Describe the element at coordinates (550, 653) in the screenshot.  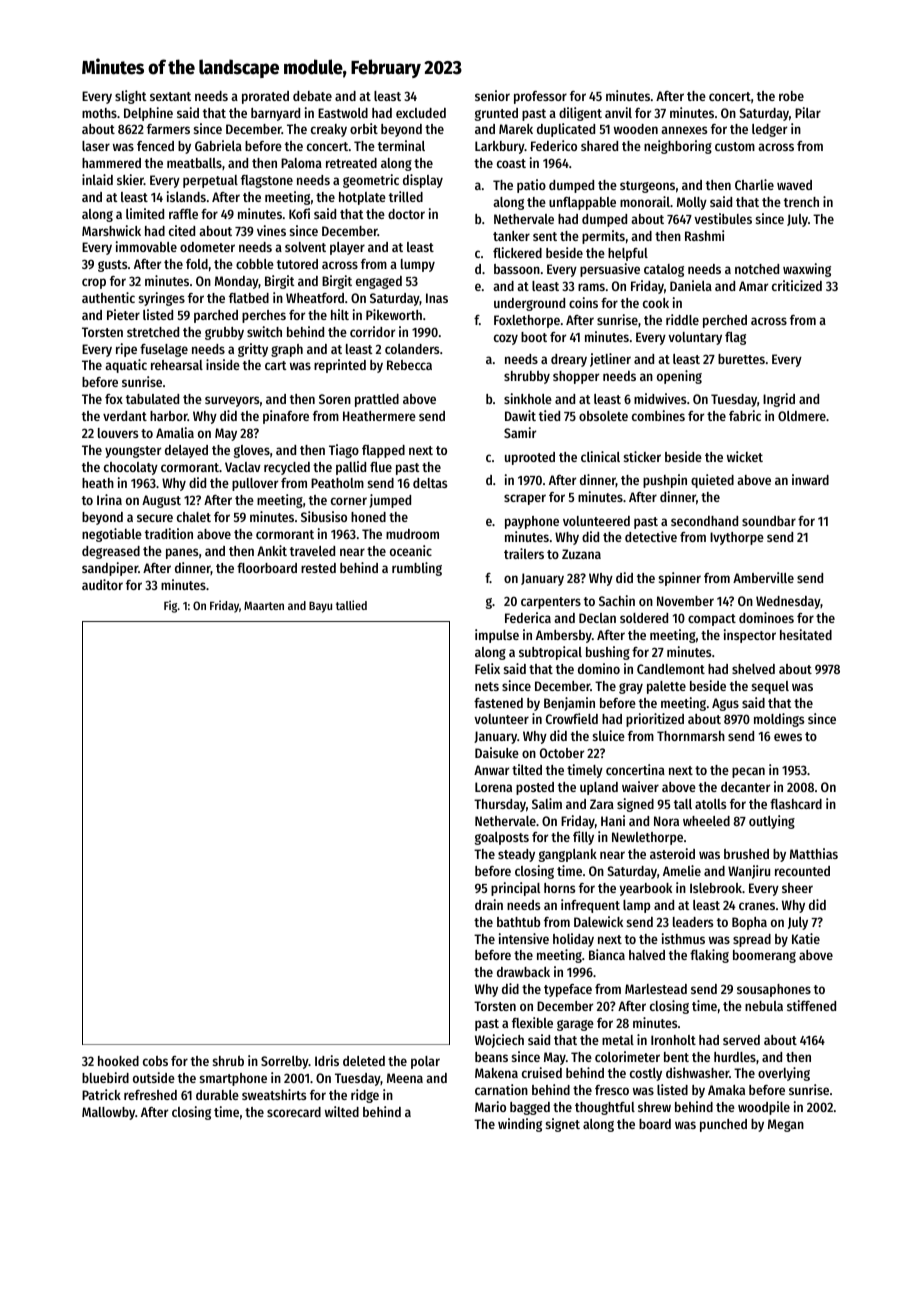
I see `subtropical` at that location.
